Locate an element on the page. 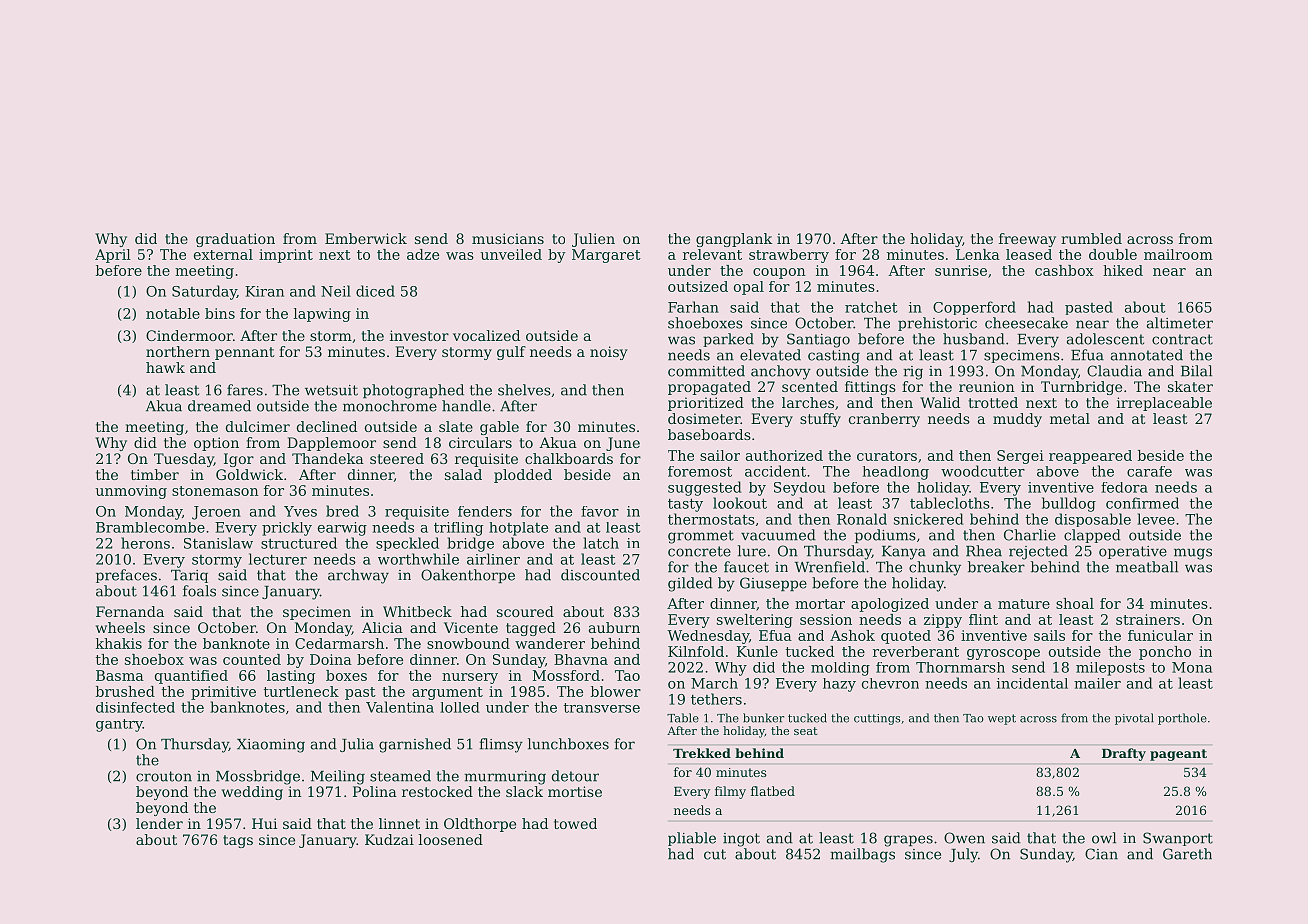 This page has height=924, width=1308. Giuseppe is located at coordinates (773, 584).
